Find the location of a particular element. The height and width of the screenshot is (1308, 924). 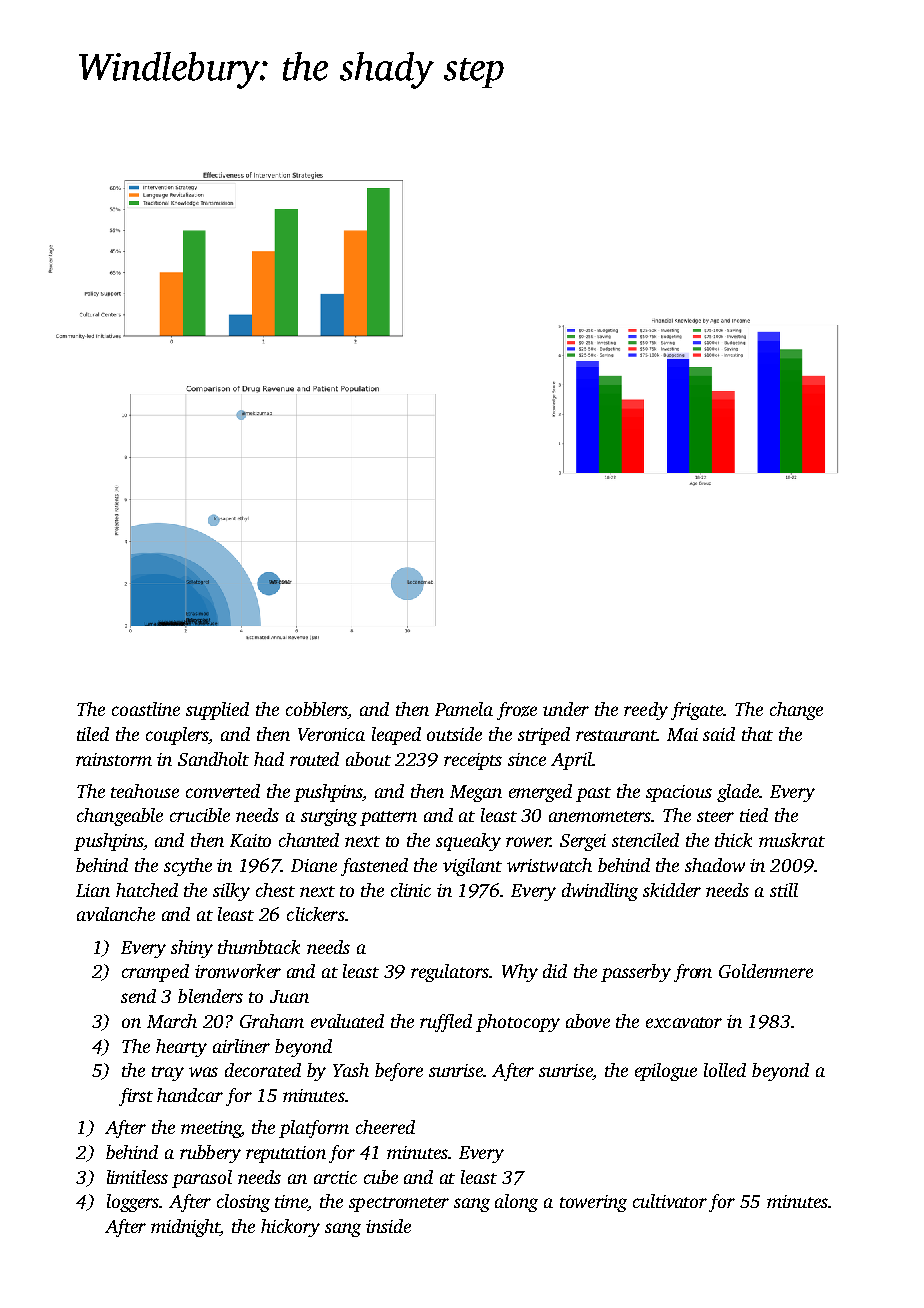

send is located at coordinates (138, 996).
